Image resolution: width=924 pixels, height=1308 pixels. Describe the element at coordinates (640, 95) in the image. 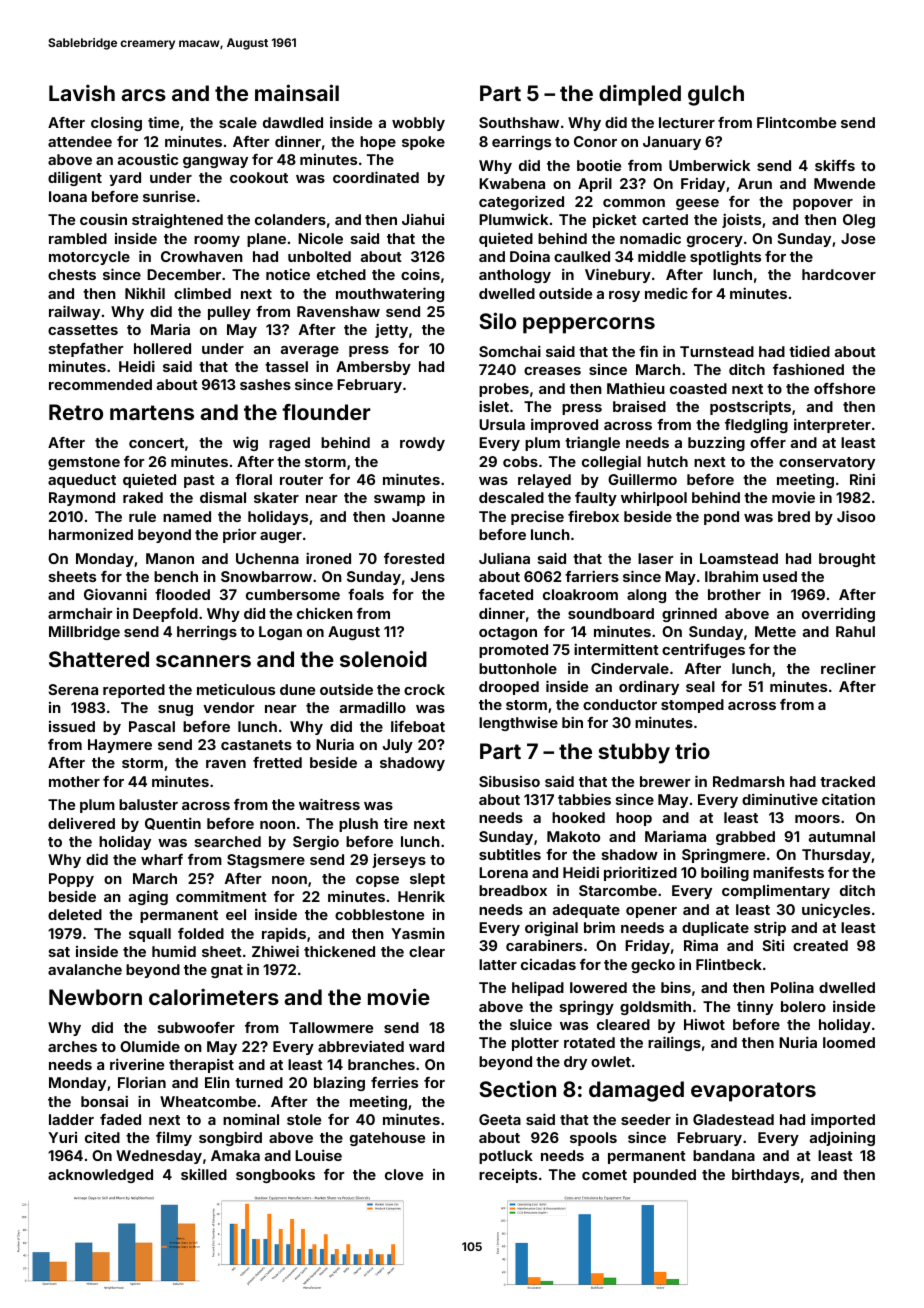

I see `dimpled` at that location.
